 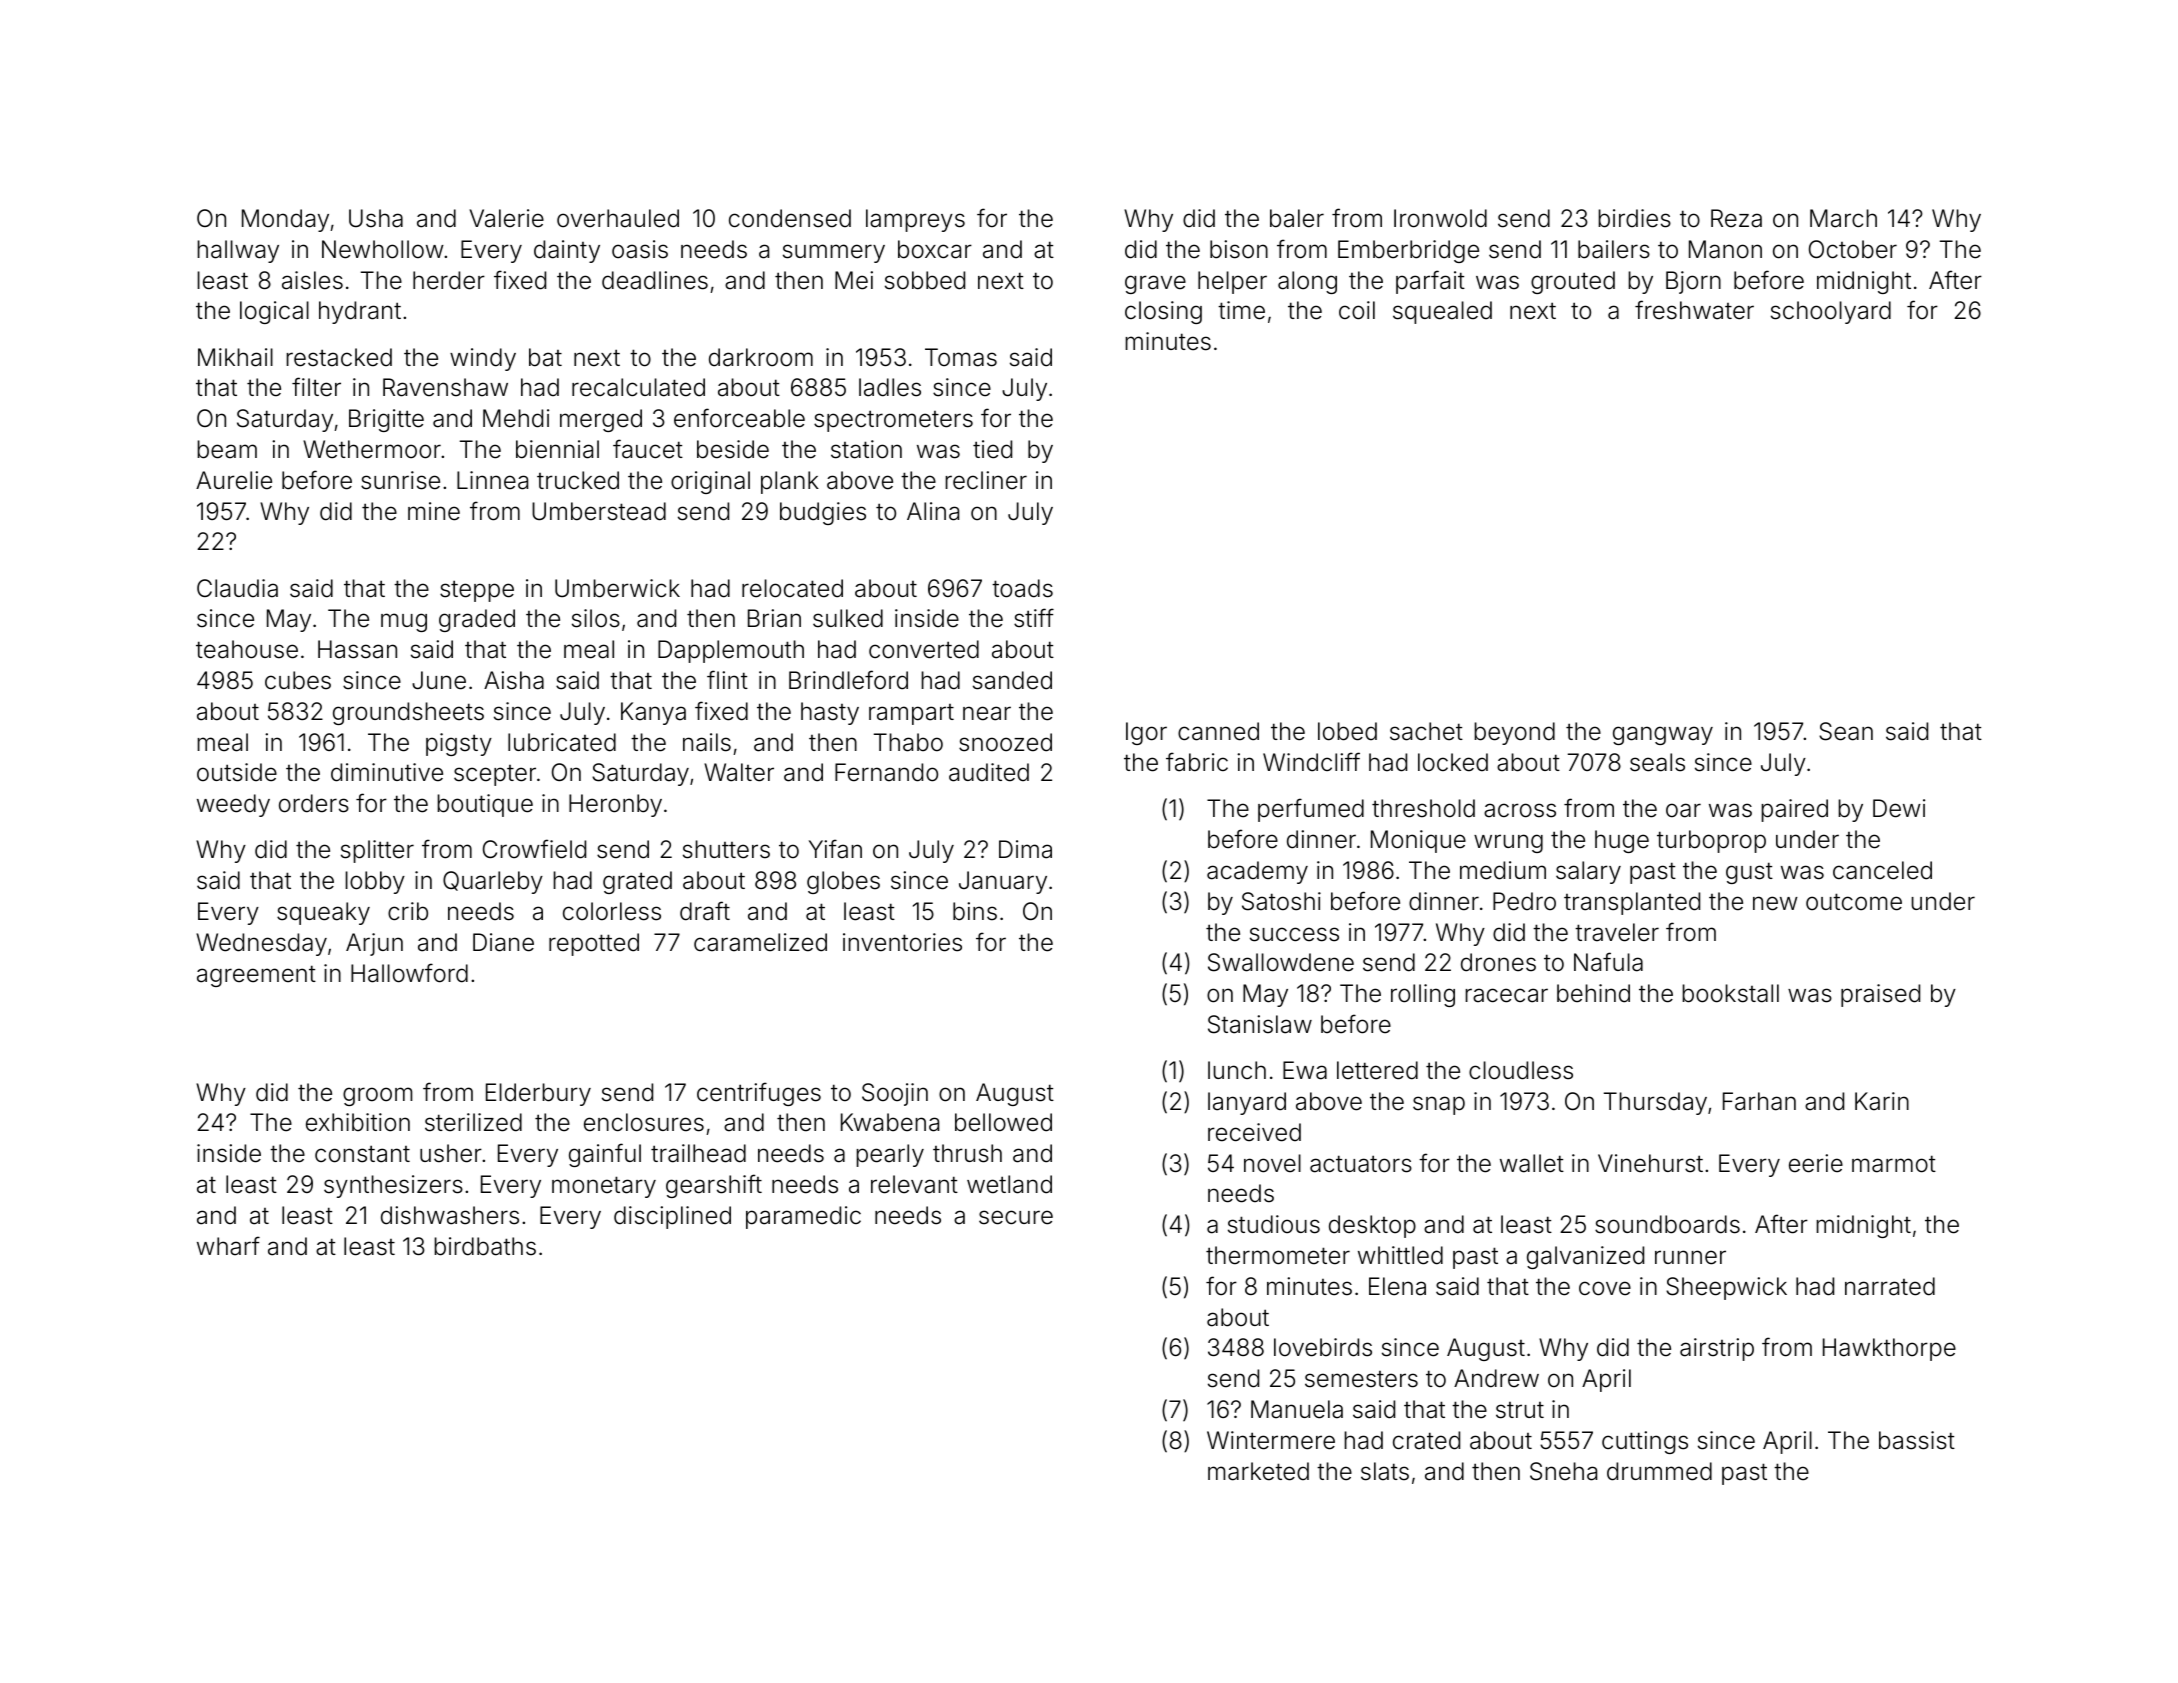 What do you see at coordinates (376, 218) in the screenshot?
I see `Usha` at bounding box center [376, 218].
